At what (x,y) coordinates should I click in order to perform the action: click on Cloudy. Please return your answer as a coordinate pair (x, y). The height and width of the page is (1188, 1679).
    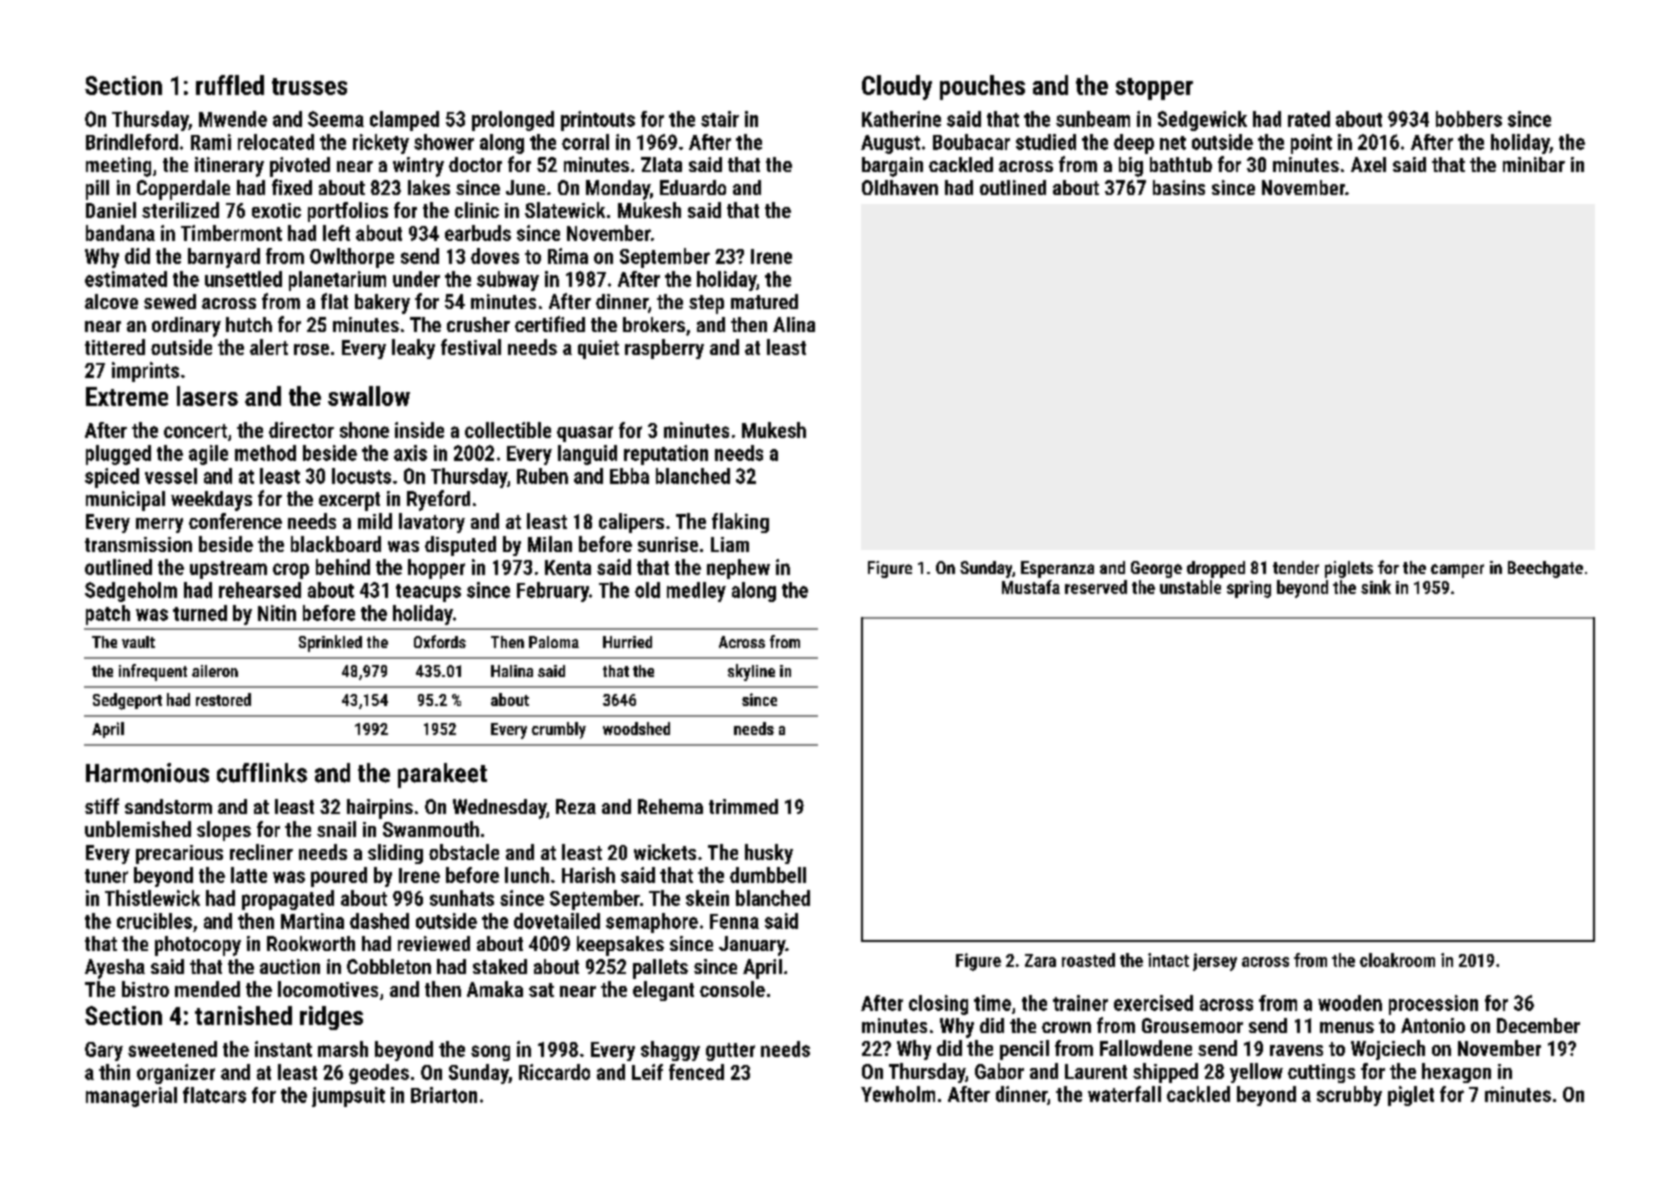
    Looking at the image, I should click on (897, 87).
